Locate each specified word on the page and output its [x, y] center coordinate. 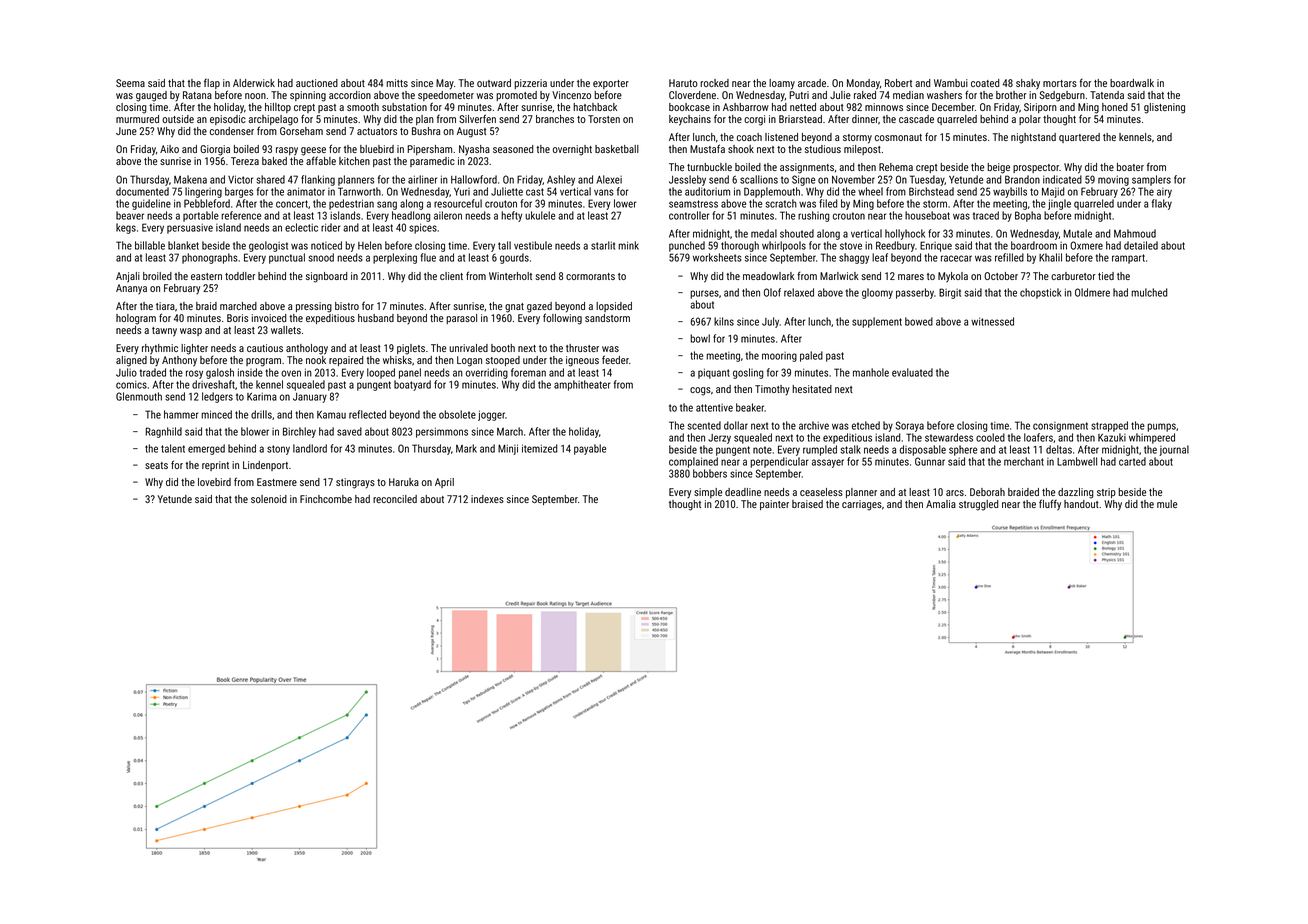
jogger [491, 415]
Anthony [179, 361]
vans [604, 192]
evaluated [912, 372]
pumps [1161, 427]
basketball [617, 149]
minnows [884, 107]
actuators [377, 131]
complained [693, 462]
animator [306, 191]
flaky [1162, 204]
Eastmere [277, 482]
